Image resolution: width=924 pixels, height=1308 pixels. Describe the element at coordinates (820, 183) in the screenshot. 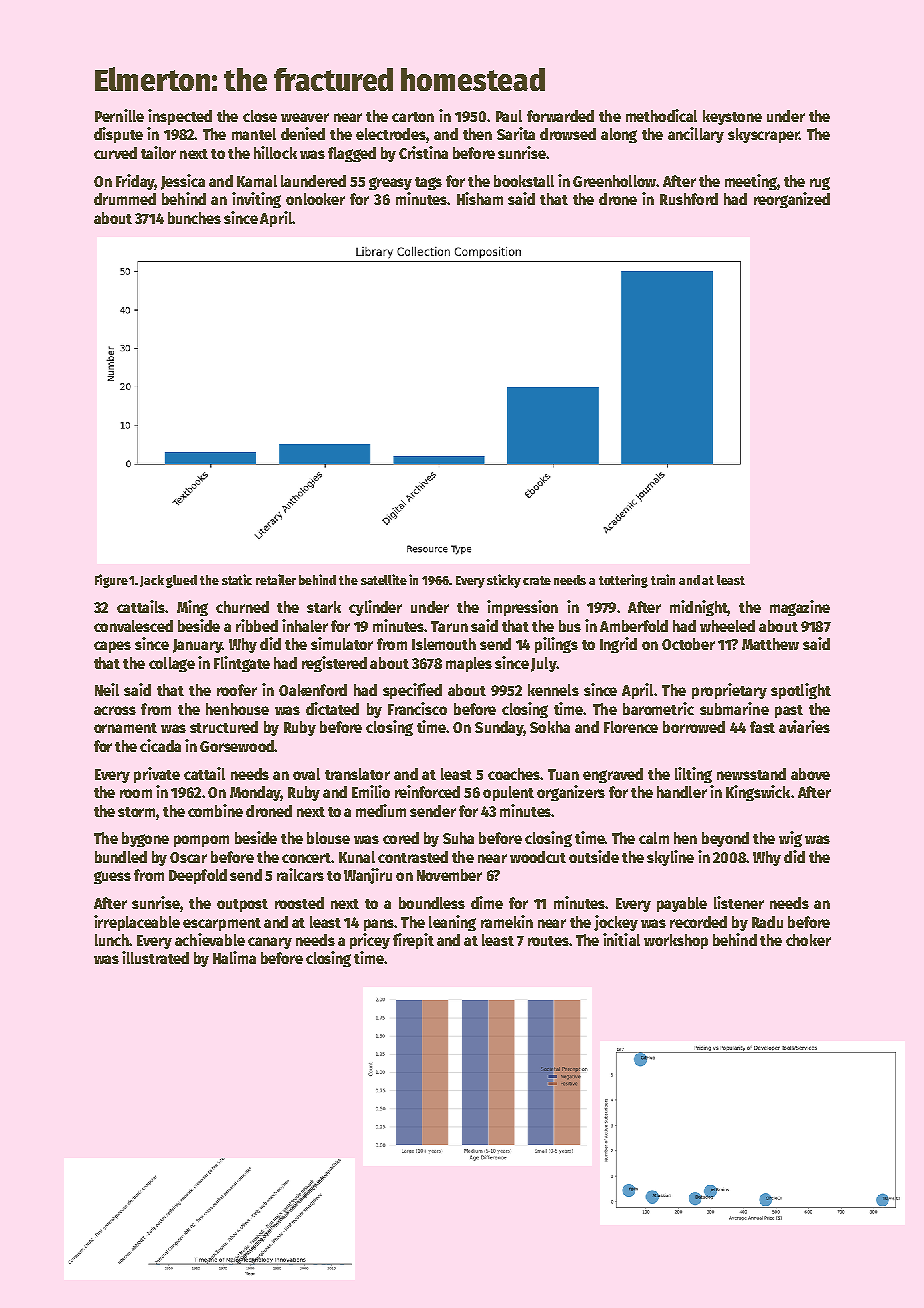

I see `rug` at that location.
